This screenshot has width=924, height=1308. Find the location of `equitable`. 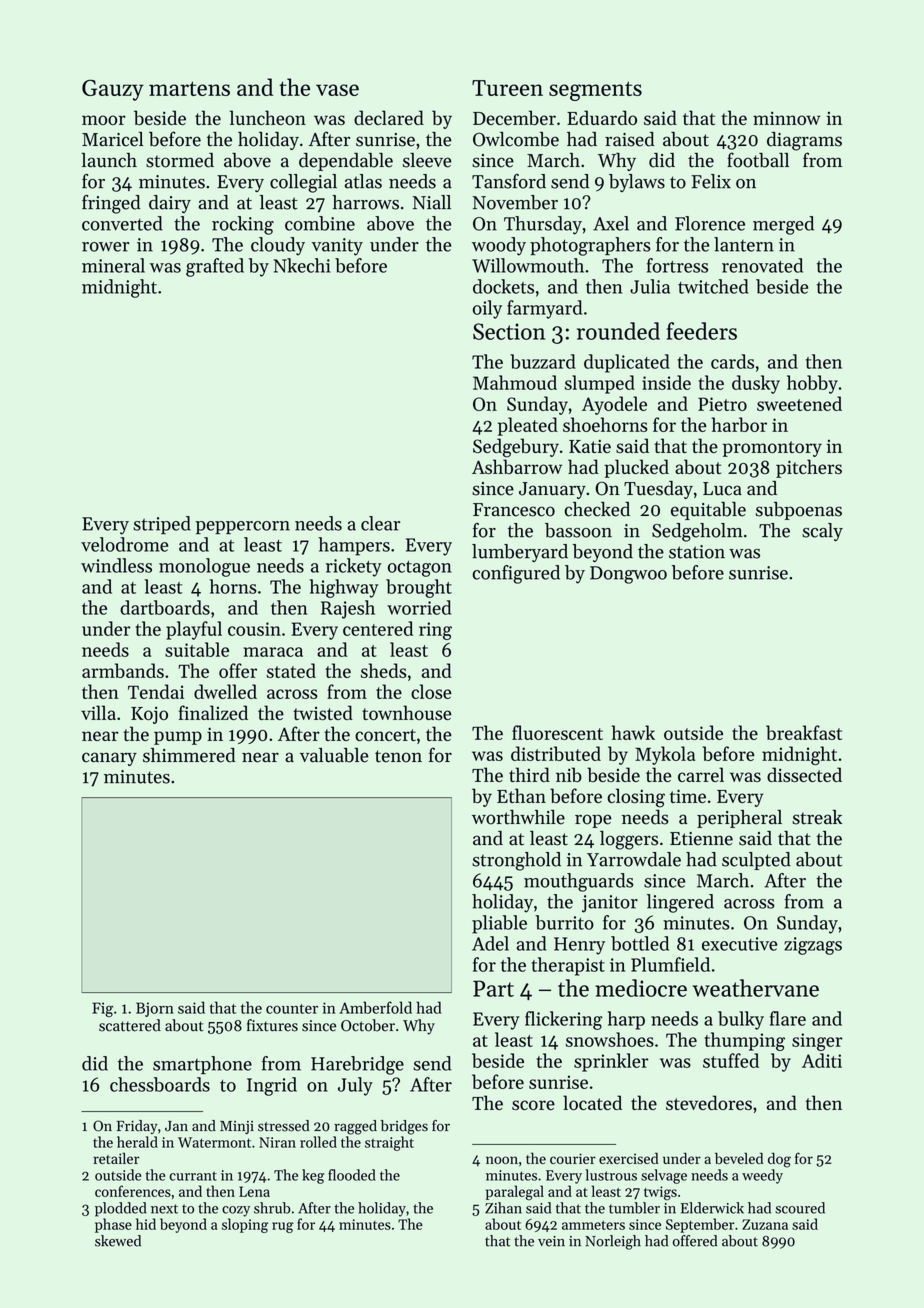

equitable is located at coordinates (708, 511).
